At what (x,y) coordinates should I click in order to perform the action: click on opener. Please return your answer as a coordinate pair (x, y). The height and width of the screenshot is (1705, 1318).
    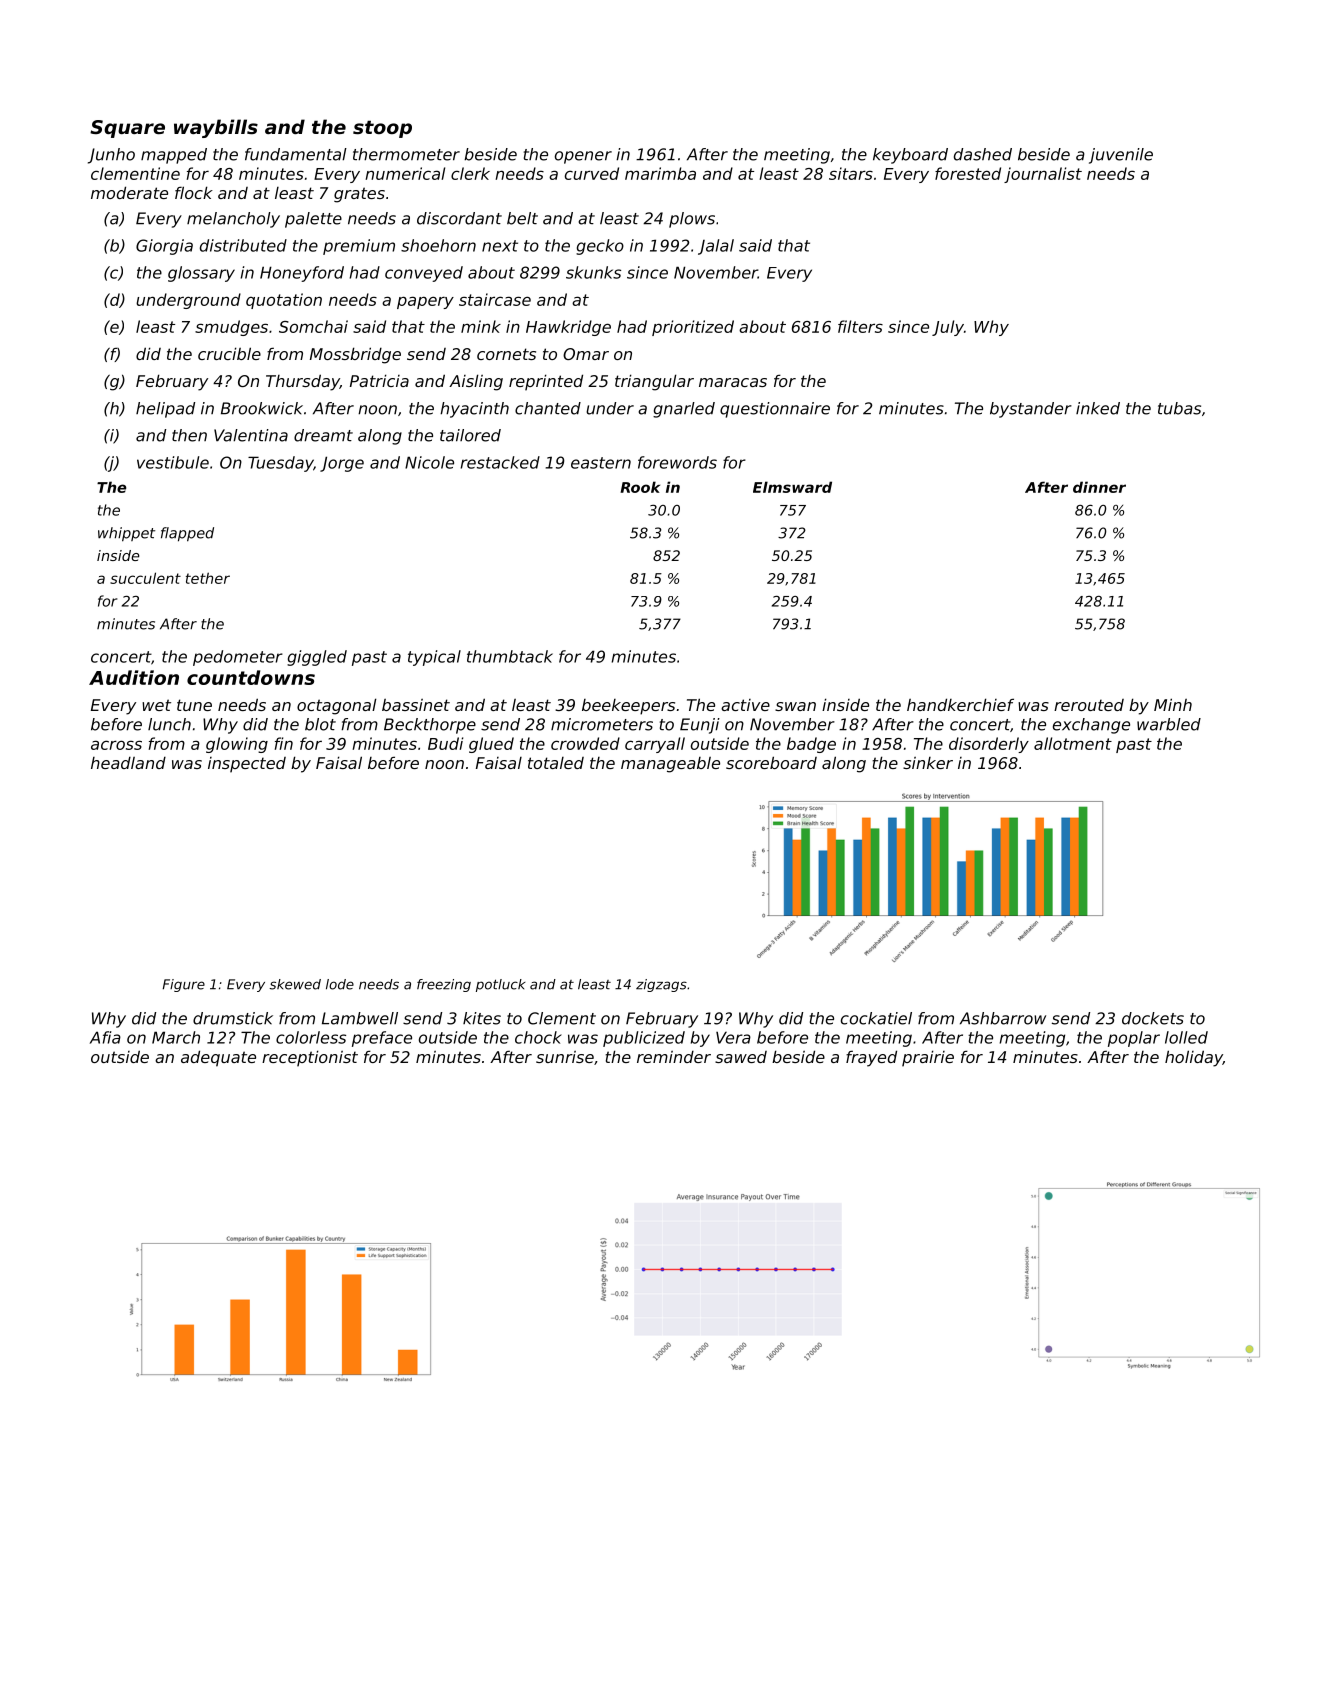
    Looking at the image, I should click on (583, 157).
